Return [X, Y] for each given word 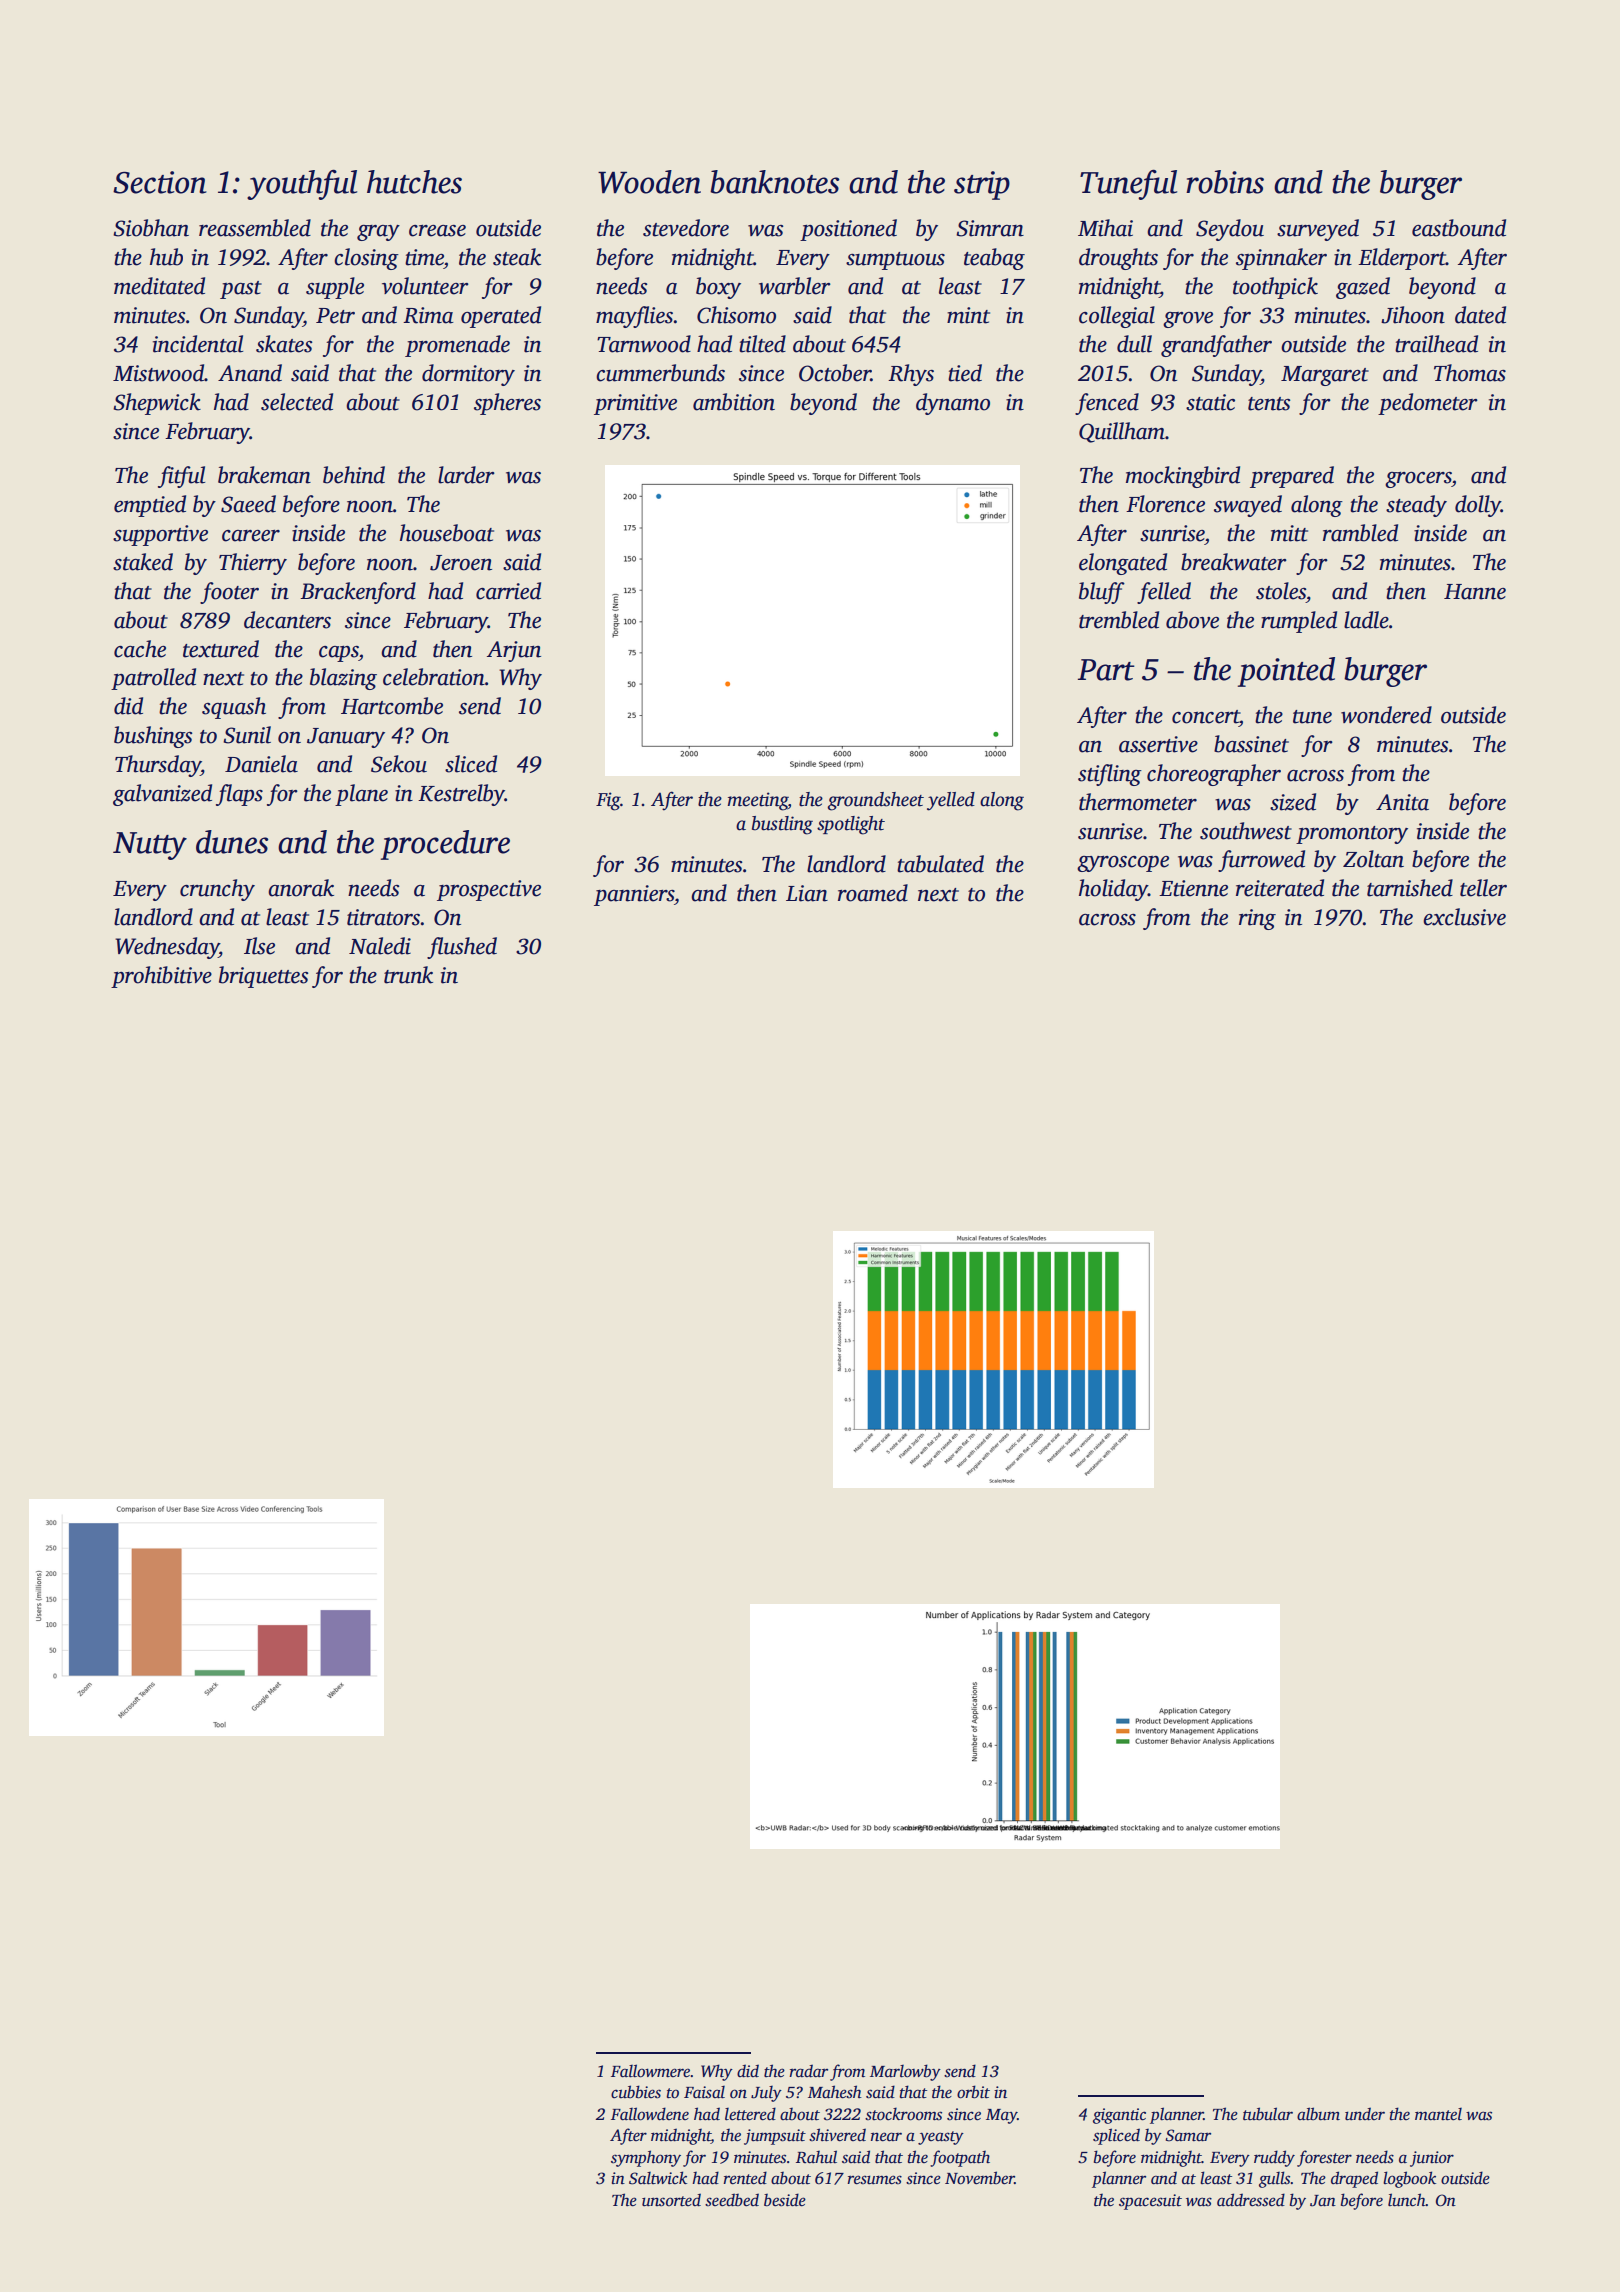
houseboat [447, 533]
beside [785, 2200]
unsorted [671, 2200]
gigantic [1119, 2116]
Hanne [1475, 592]
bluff [1102, 593]
